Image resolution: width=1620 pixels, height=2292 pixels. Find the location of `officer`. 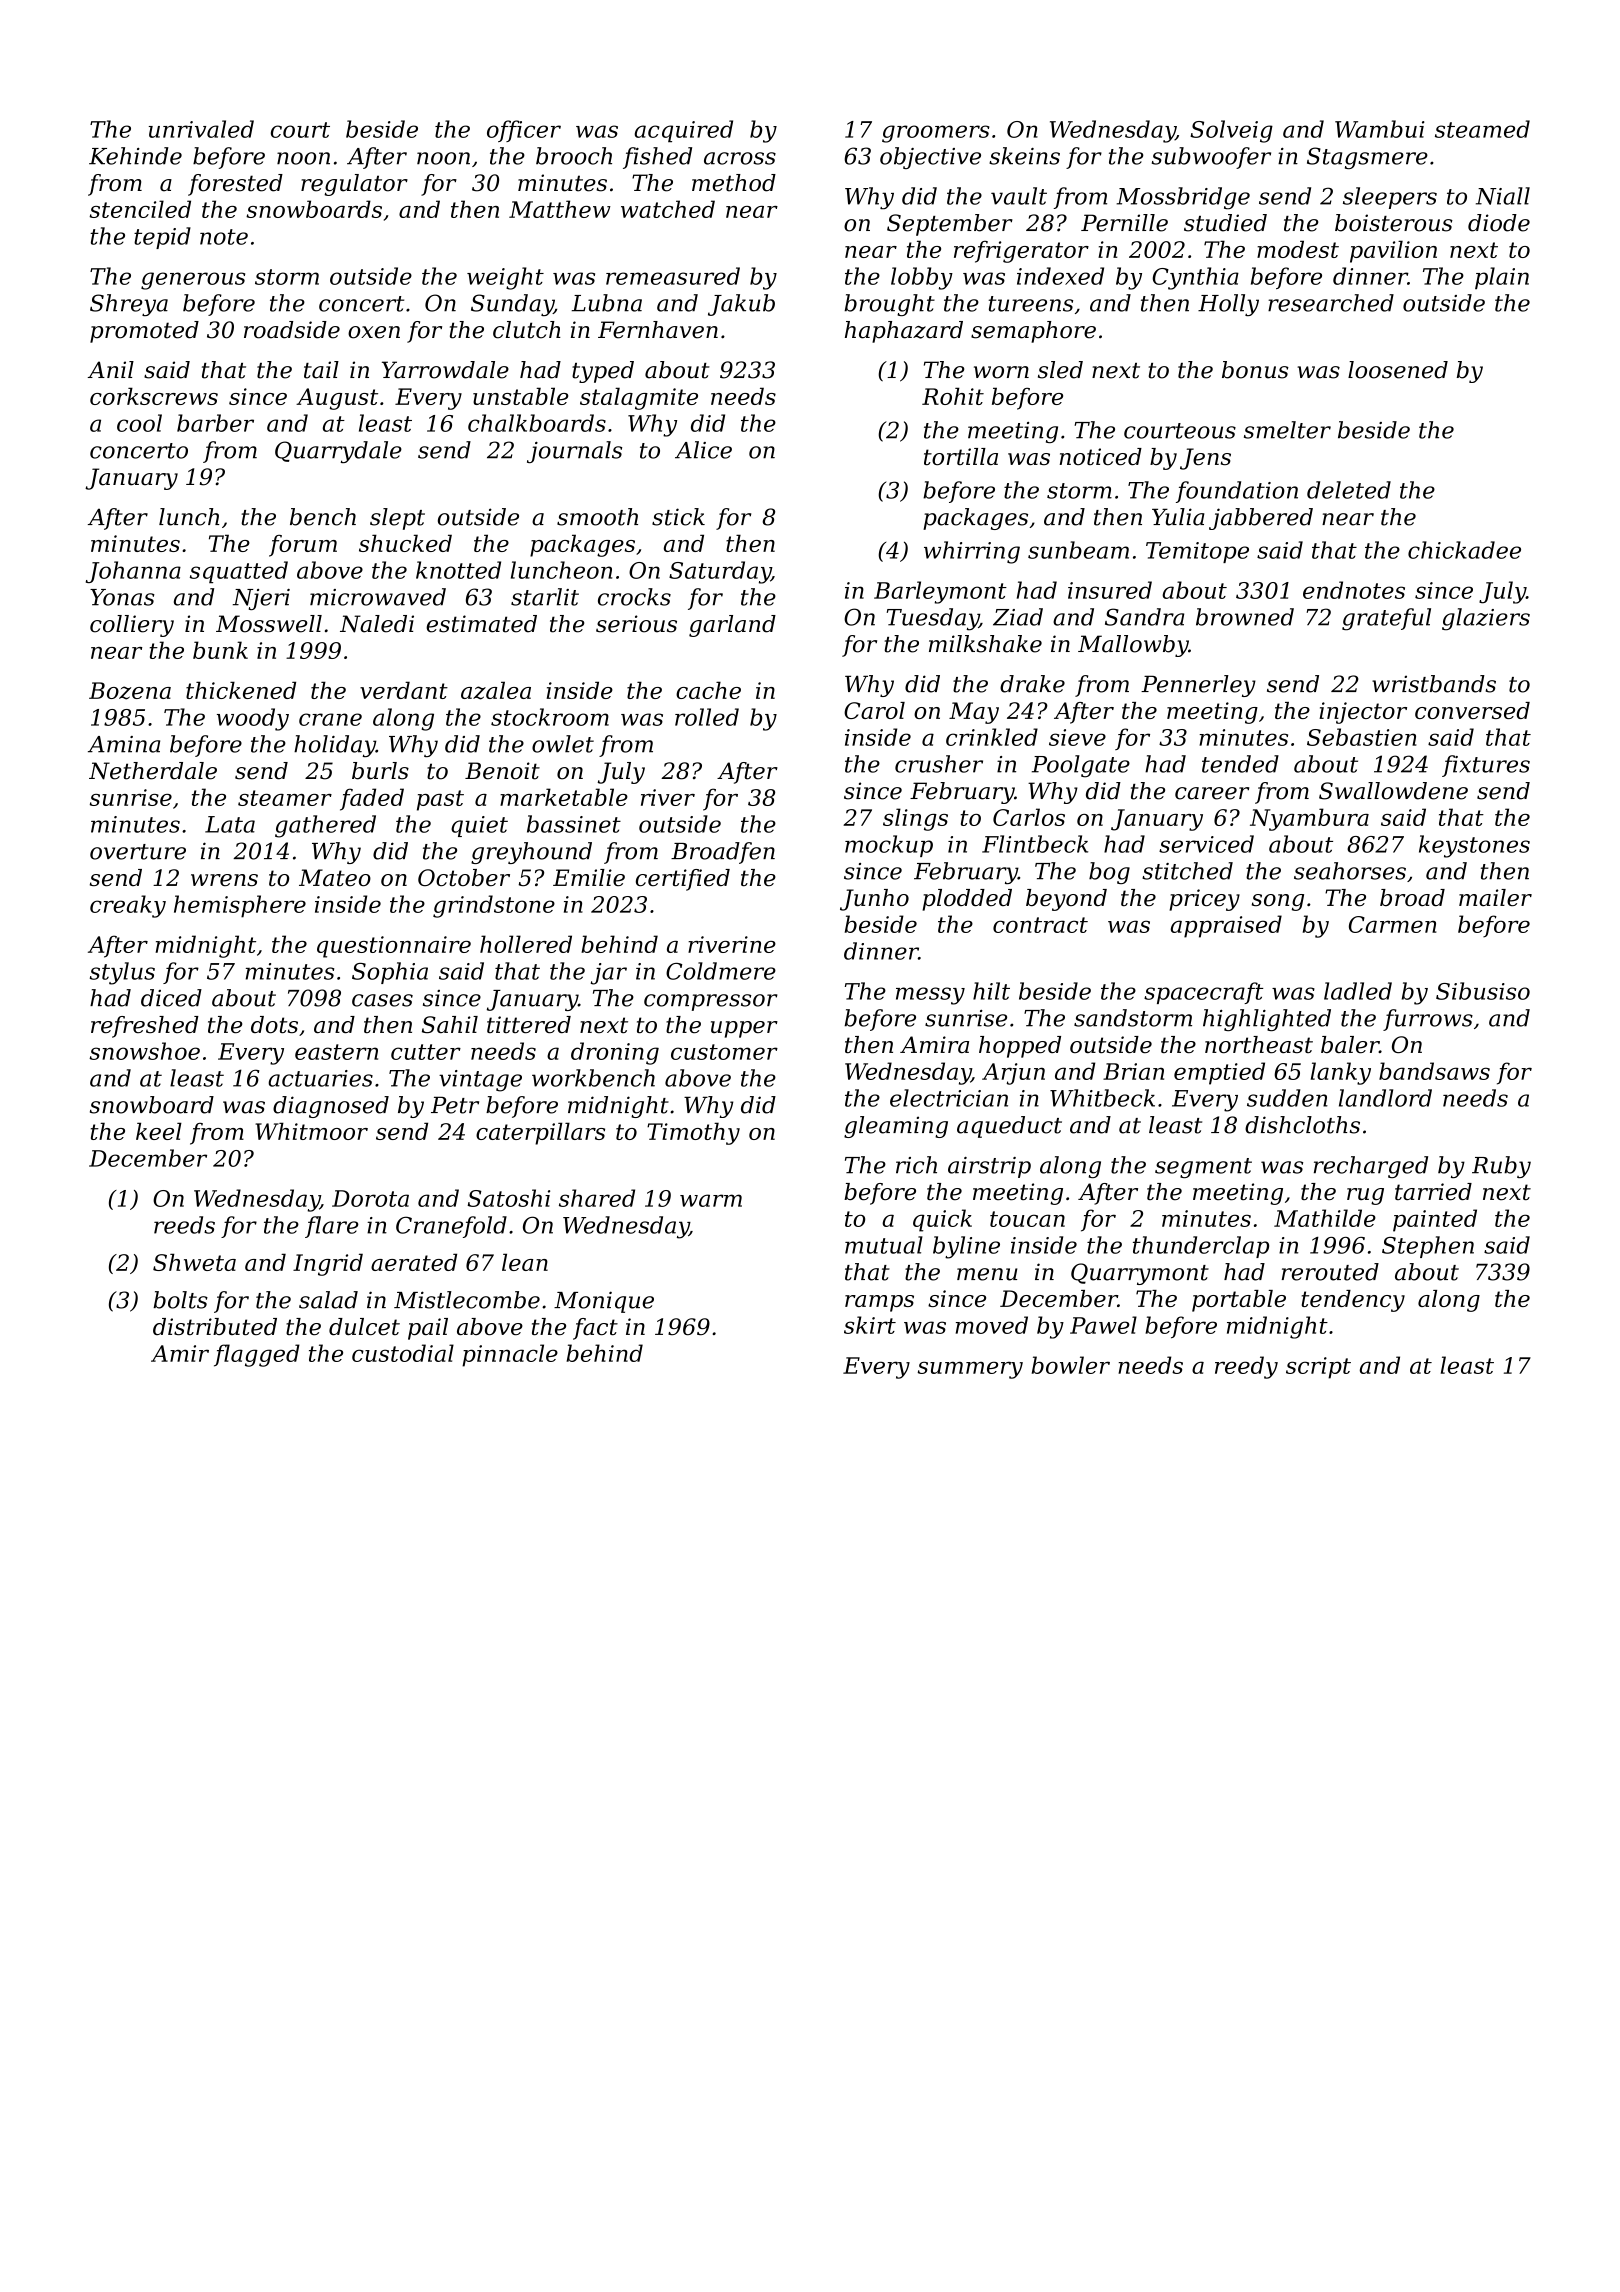

officer is located at coordinates (524, 131).
